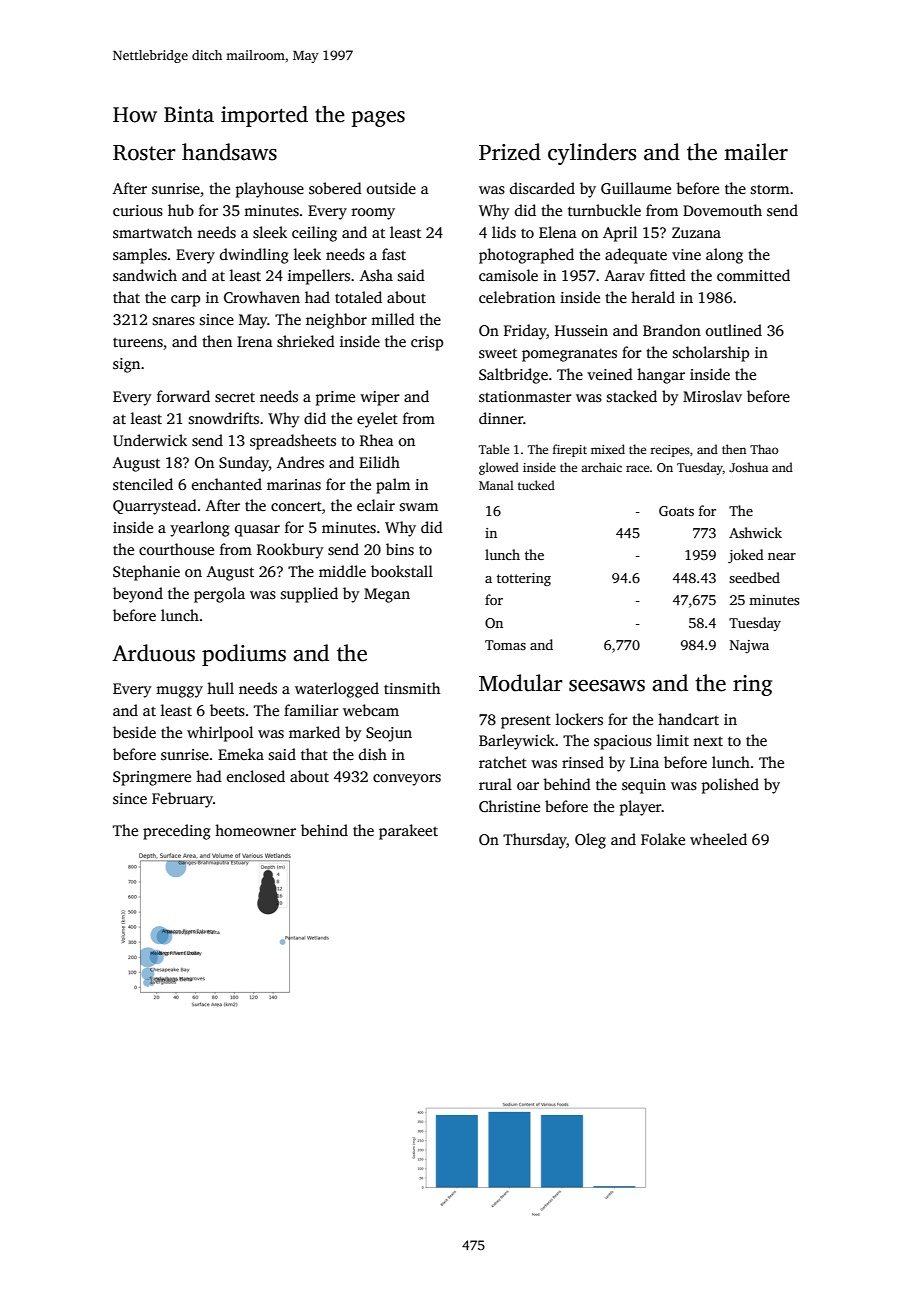 This screenshot has height=1308, width=924. What do you see at coordinates (521, 683) in the screenshot?
I see `Modular` at bounding box center [521, 683].
